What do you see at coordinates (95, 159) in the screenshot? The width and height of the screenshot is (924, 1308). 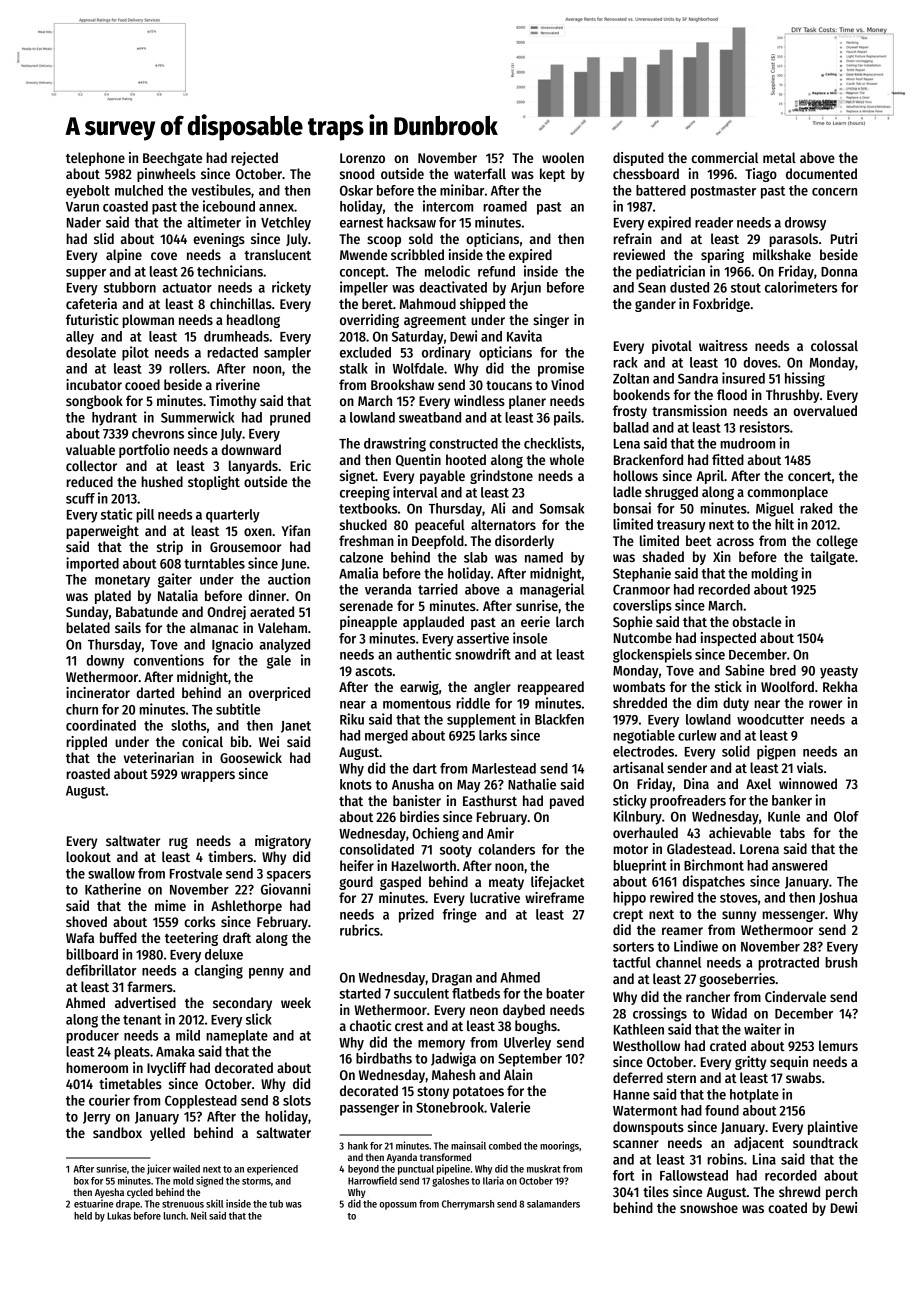 I see `telephone` at bounding box center [95, 159].
